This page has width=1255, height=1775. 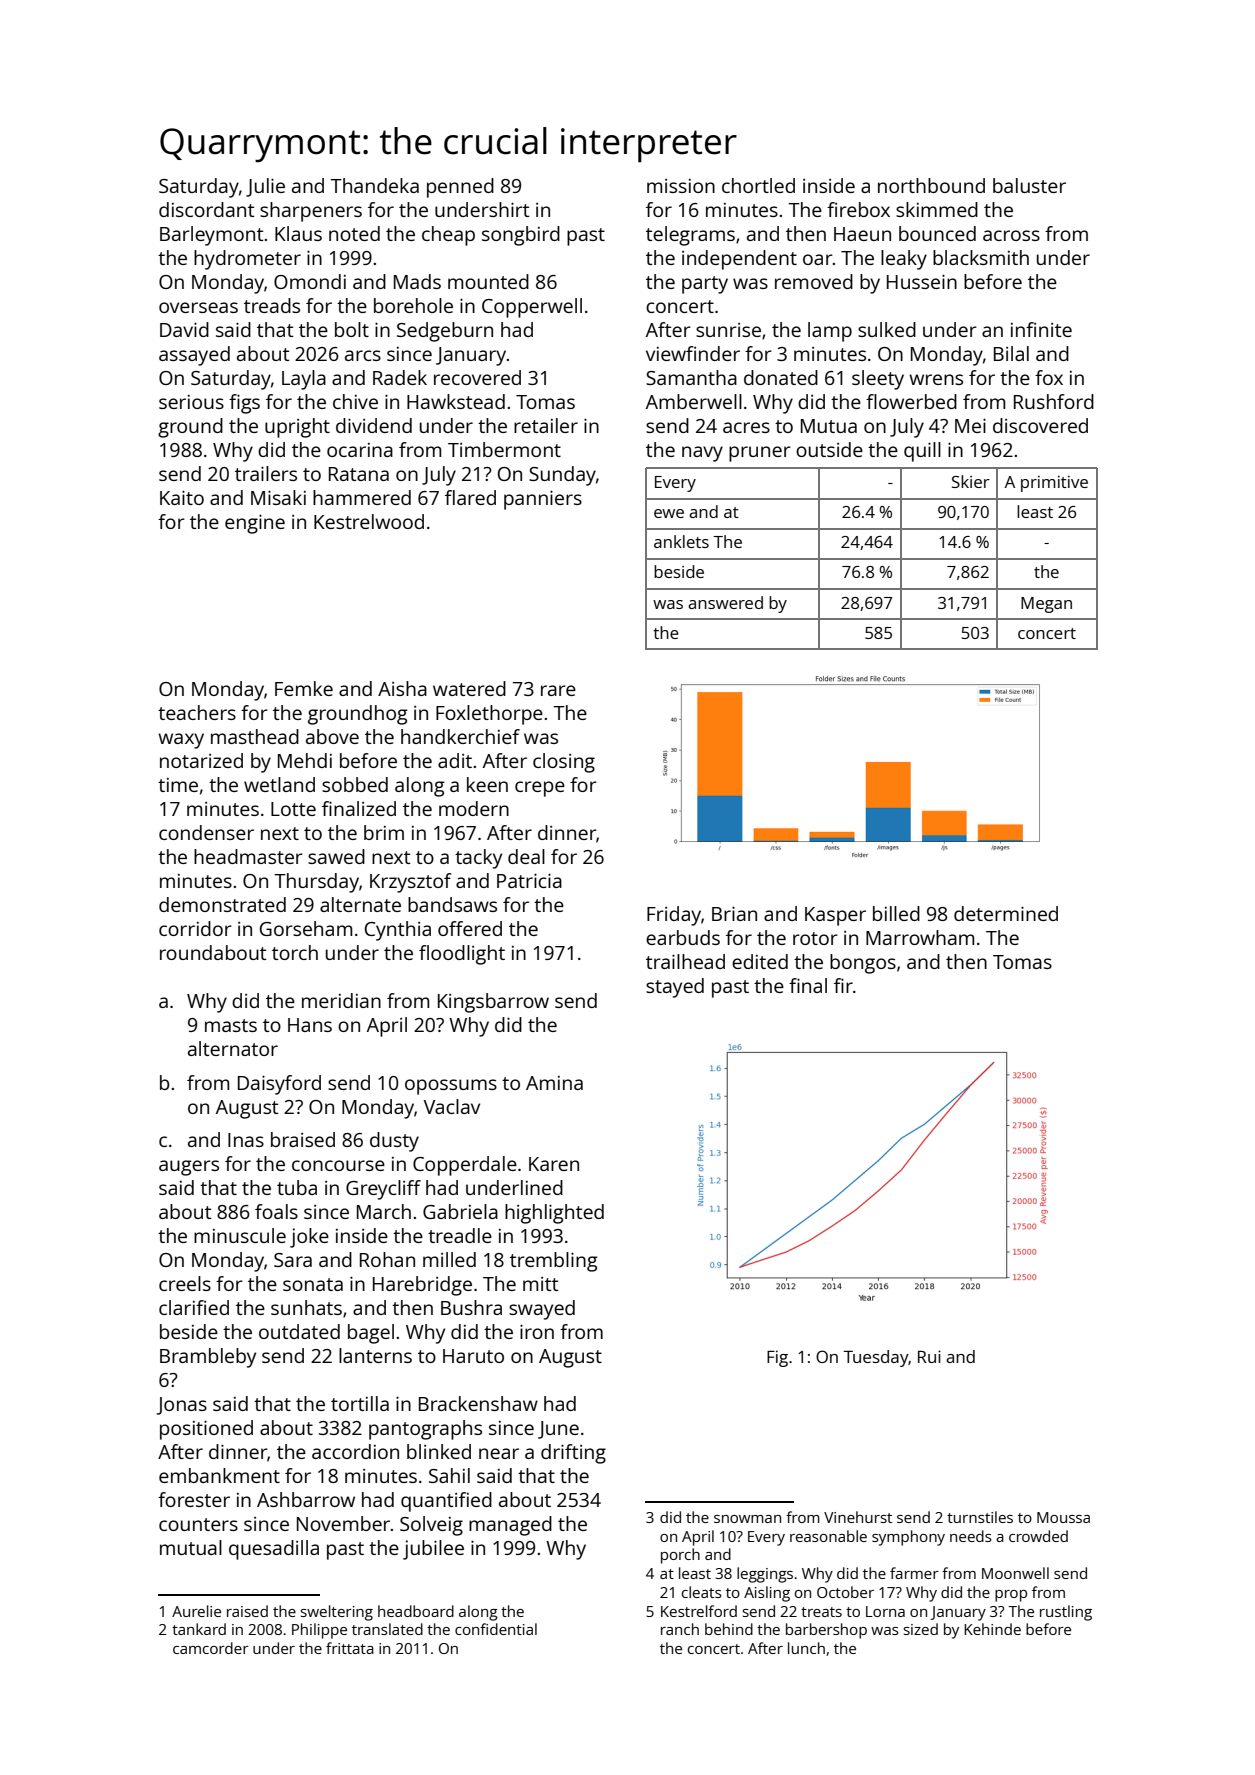 I want to click on Aisling, so click(x=767, y=1594).
